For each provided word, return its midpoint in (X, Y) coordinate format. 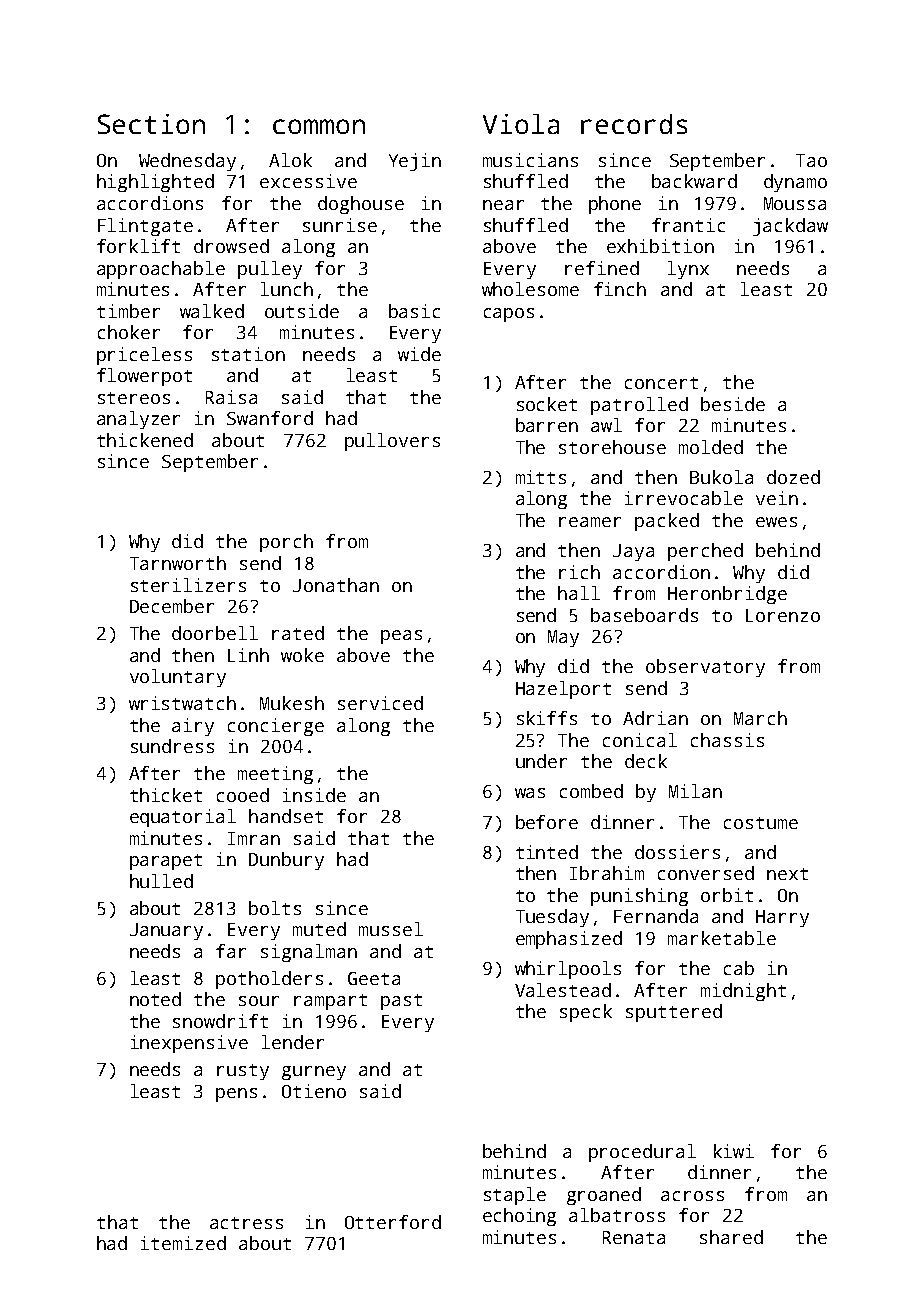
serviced (380, 703)
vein (777, 498)
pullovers (392, 442)
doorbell (215, 633)
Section (151, 124)
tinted (547, 852)
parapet (166, 862)
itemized (183, 1243)
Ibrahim (607, 873)
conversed (706, 873)
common (319, 126)
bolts (275, 908)
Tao (811, 160)
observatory (705, 668)
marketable (722, 938)
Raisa (231, 397)
